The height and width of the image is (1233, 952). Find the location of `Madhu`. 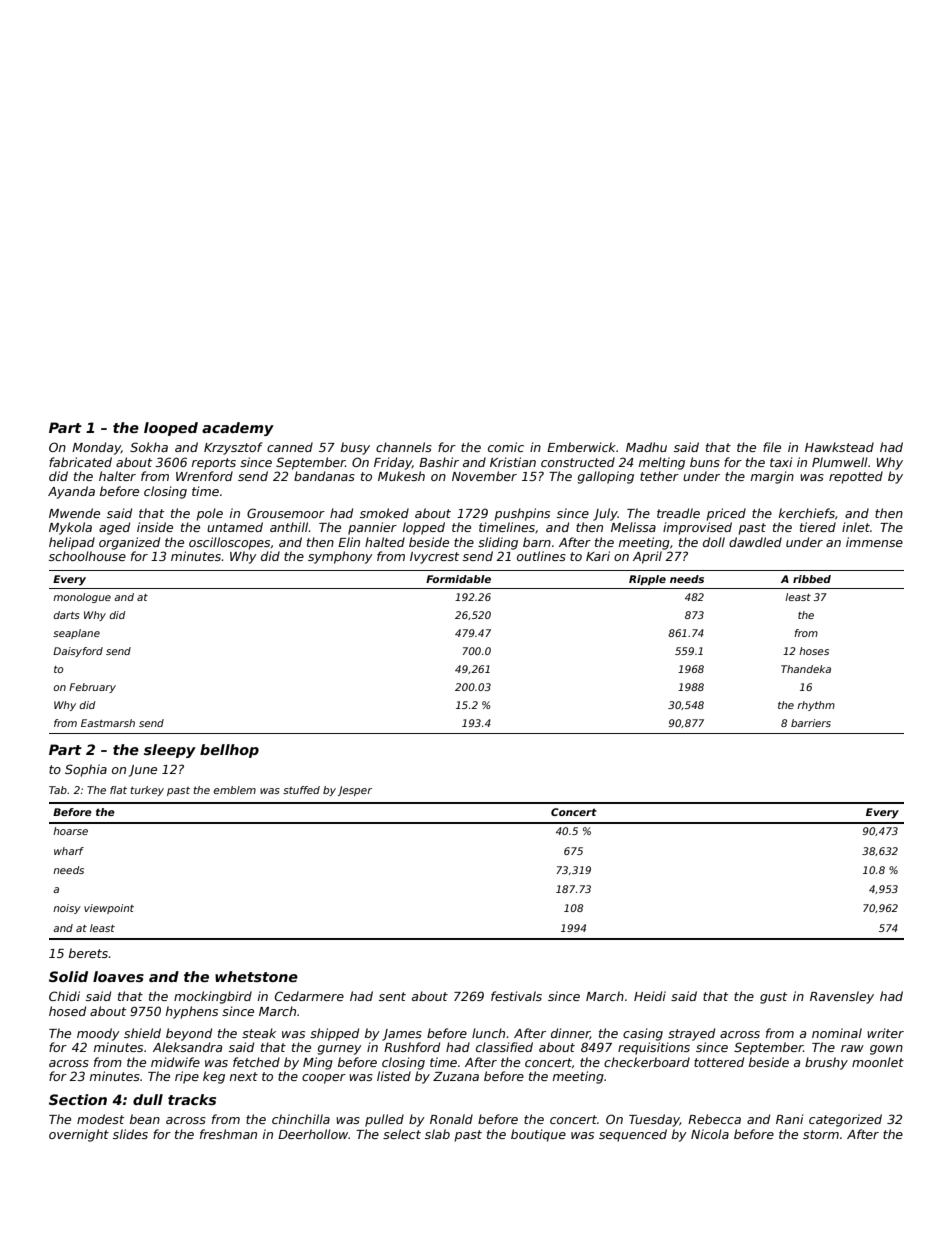

Madhu is located at coordinates (646, 447).
